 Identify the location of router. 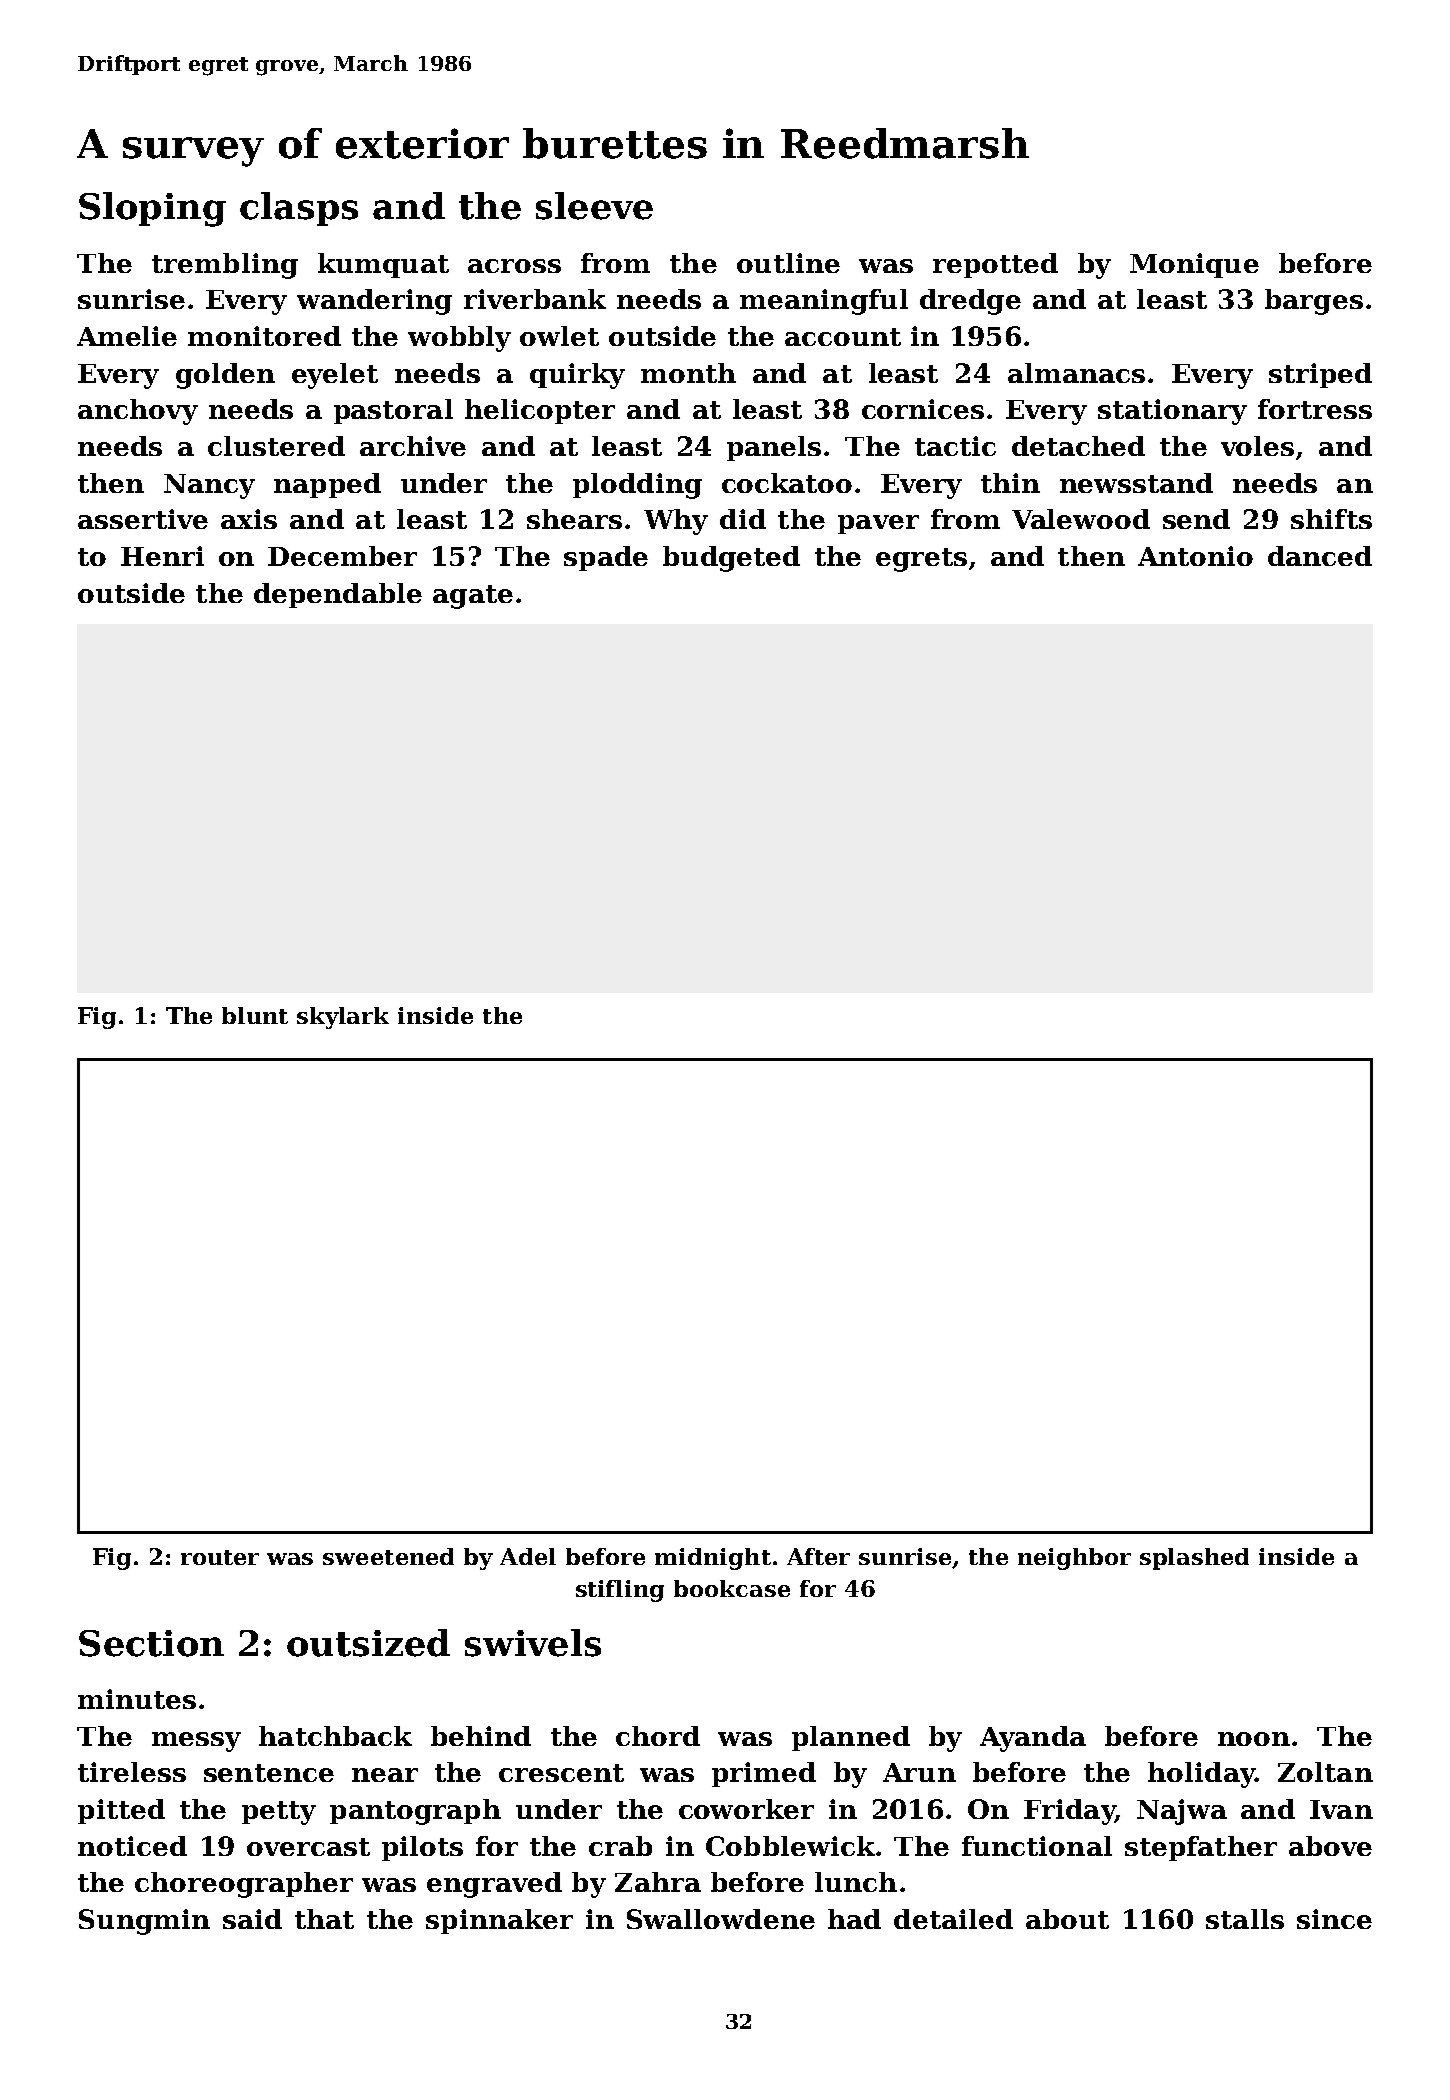
(220, 1557).
